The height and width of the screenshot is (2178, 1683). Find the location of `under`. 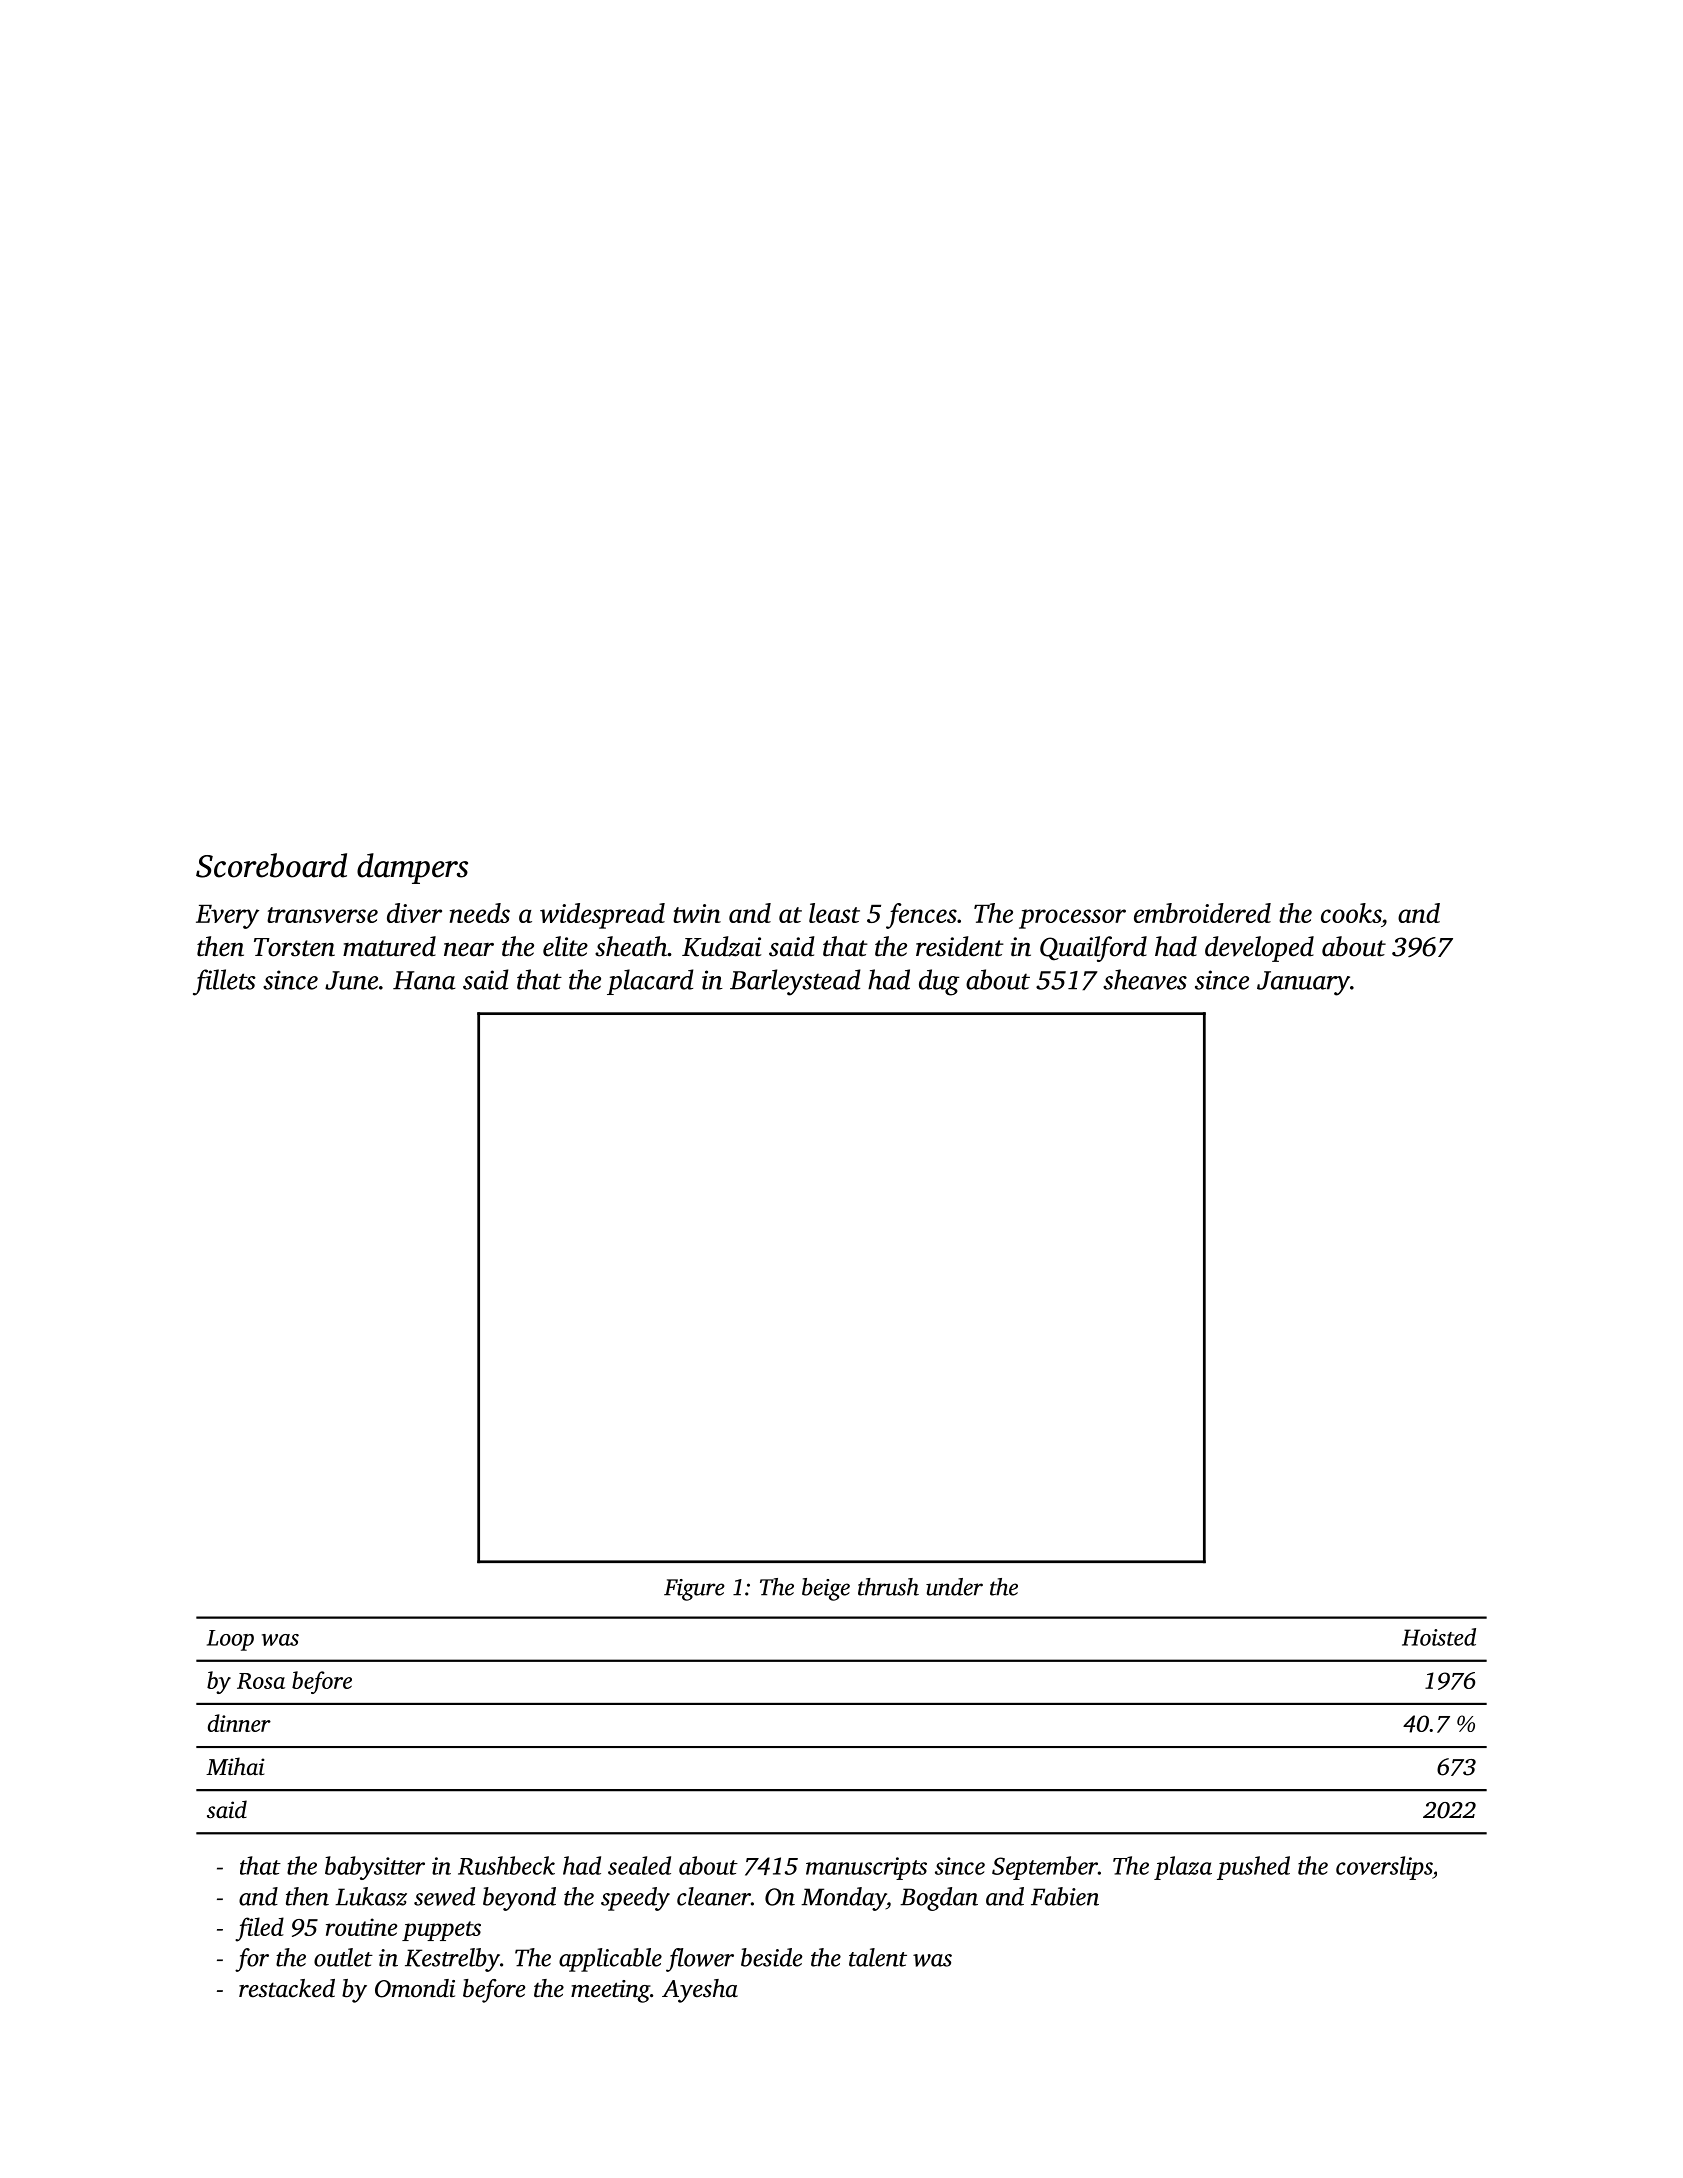

under is located at coordinates (954, 1587).
